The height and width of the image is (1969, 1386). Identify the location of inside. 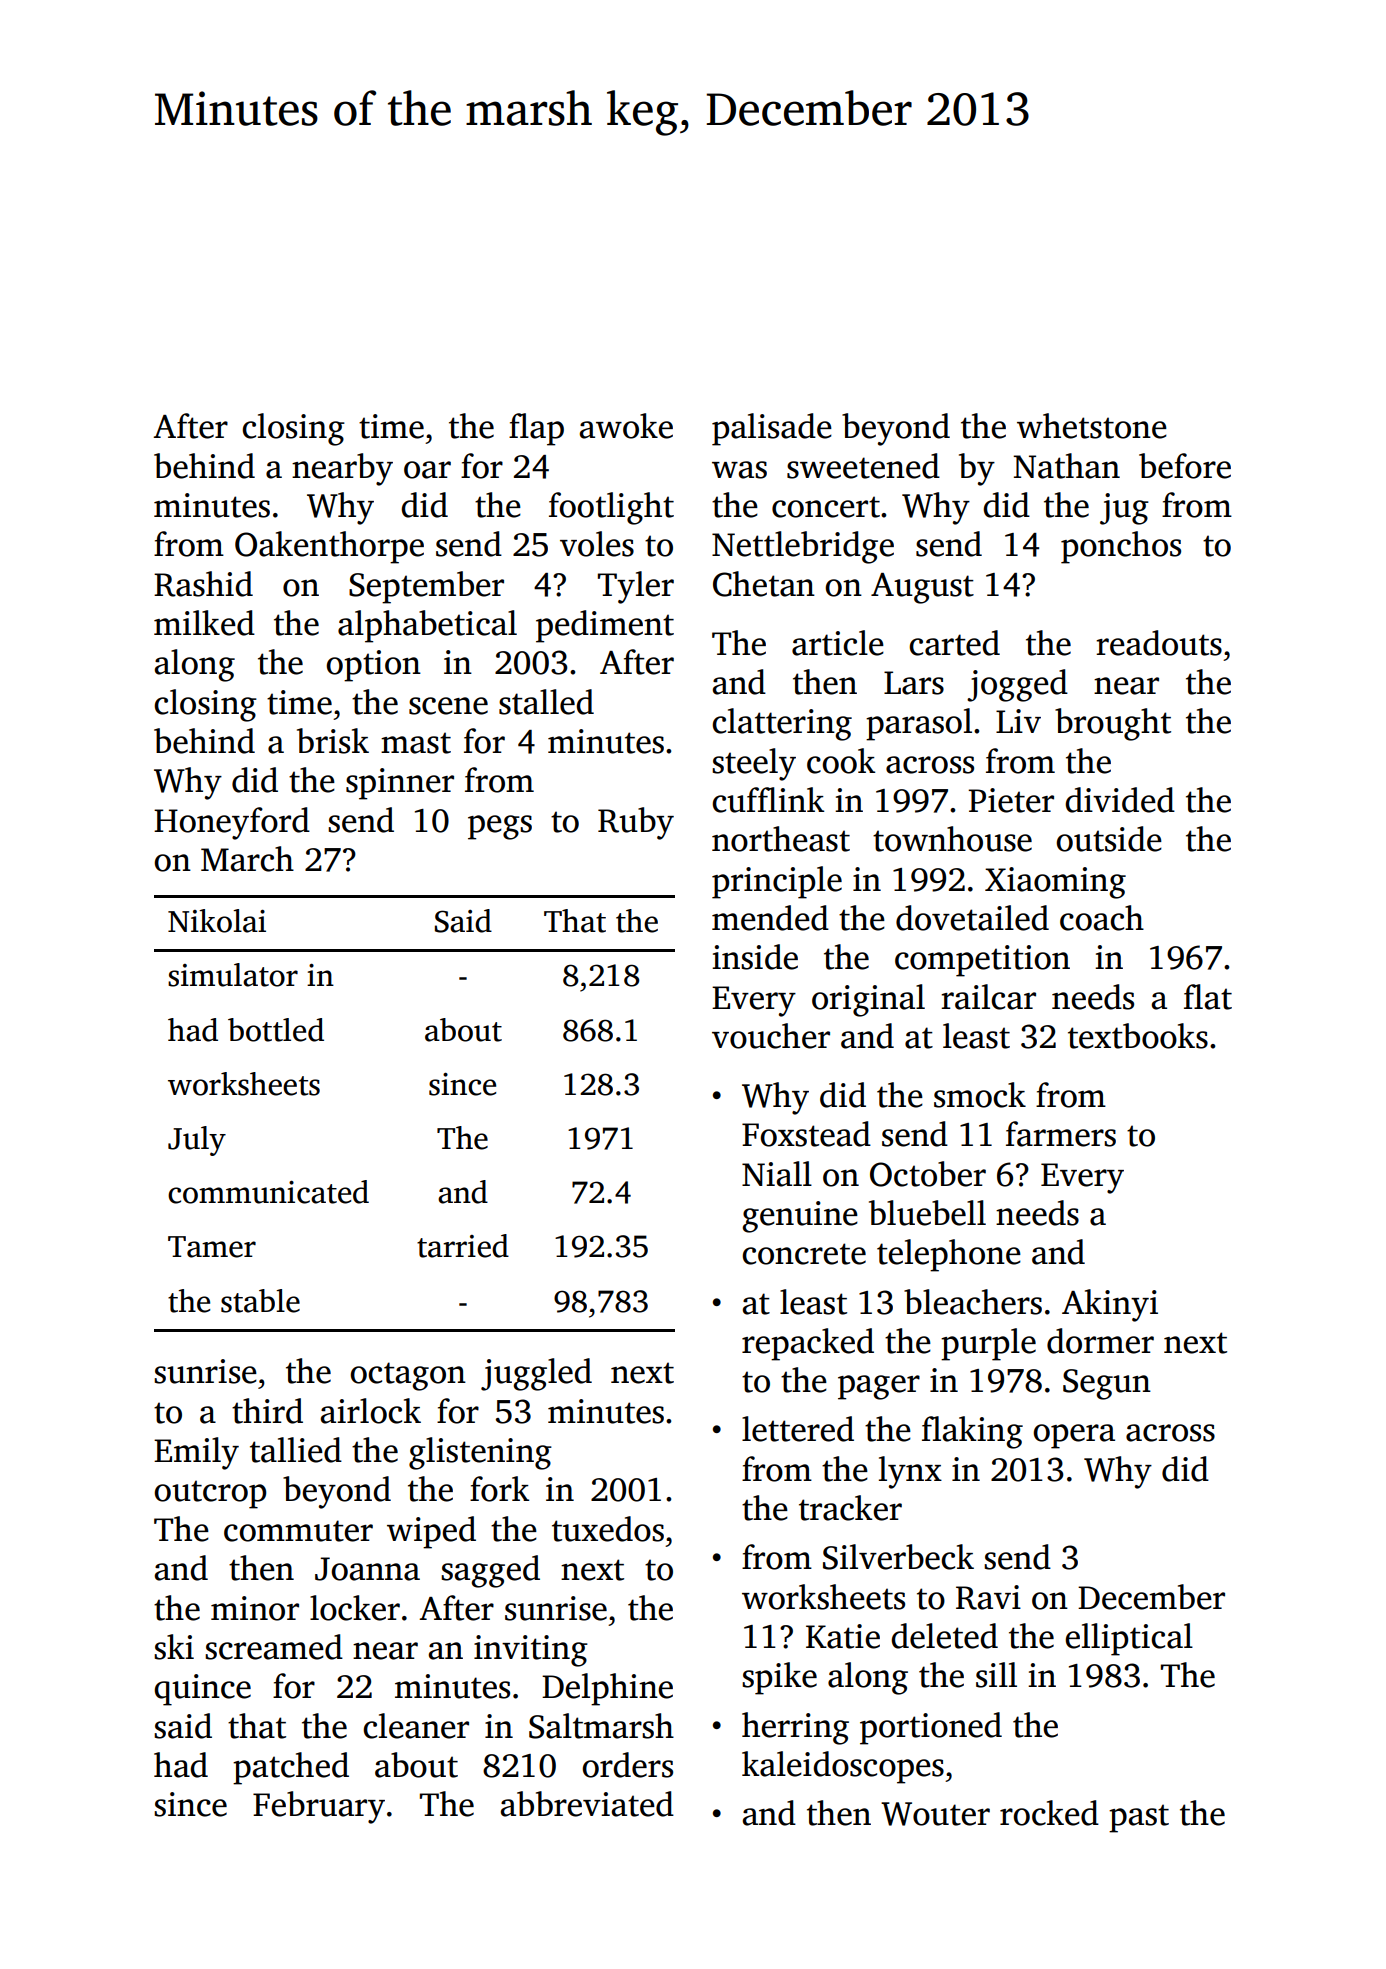
(755, 957).
